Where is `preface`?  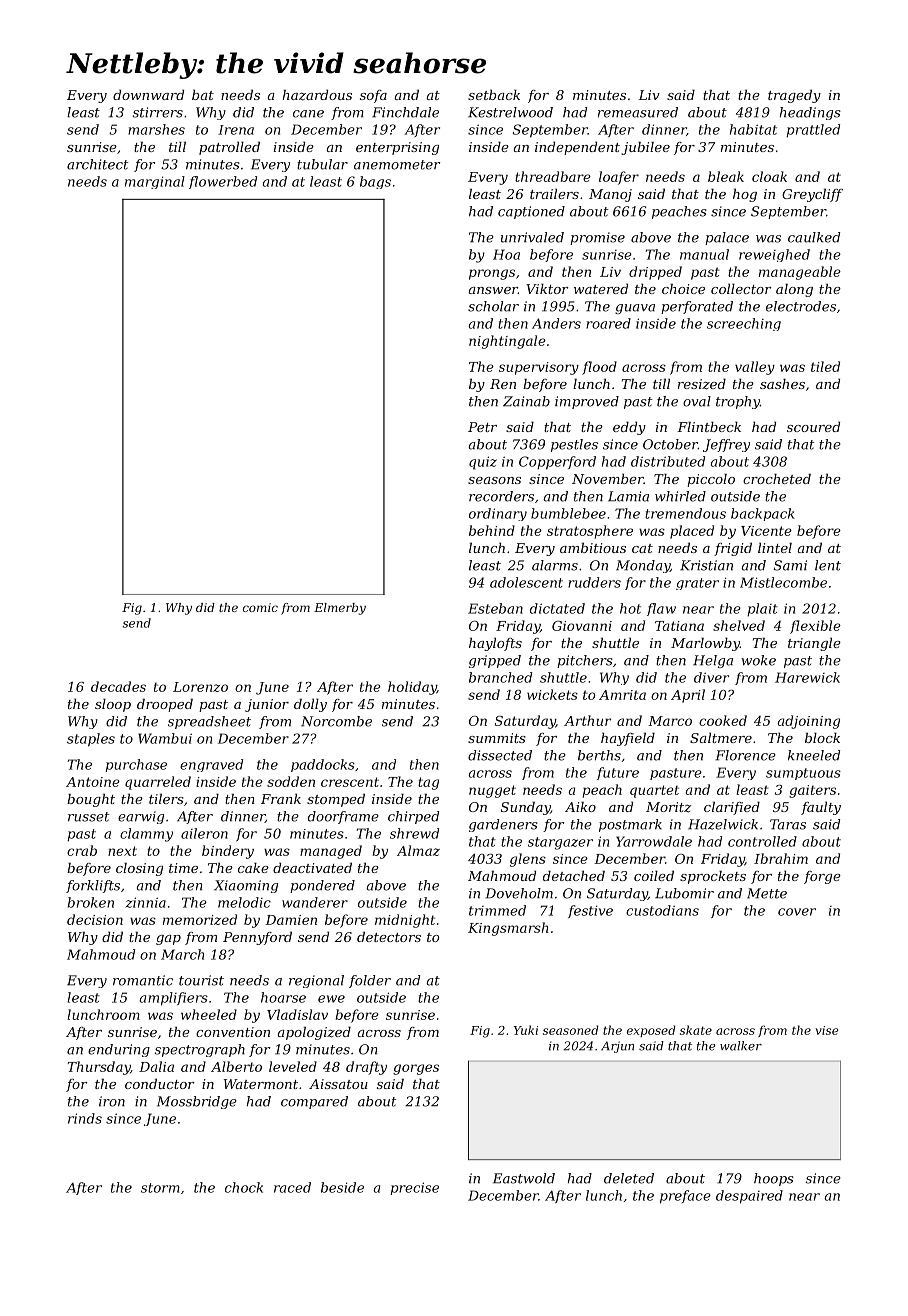 preface is located at coordinates (685, 1197).
